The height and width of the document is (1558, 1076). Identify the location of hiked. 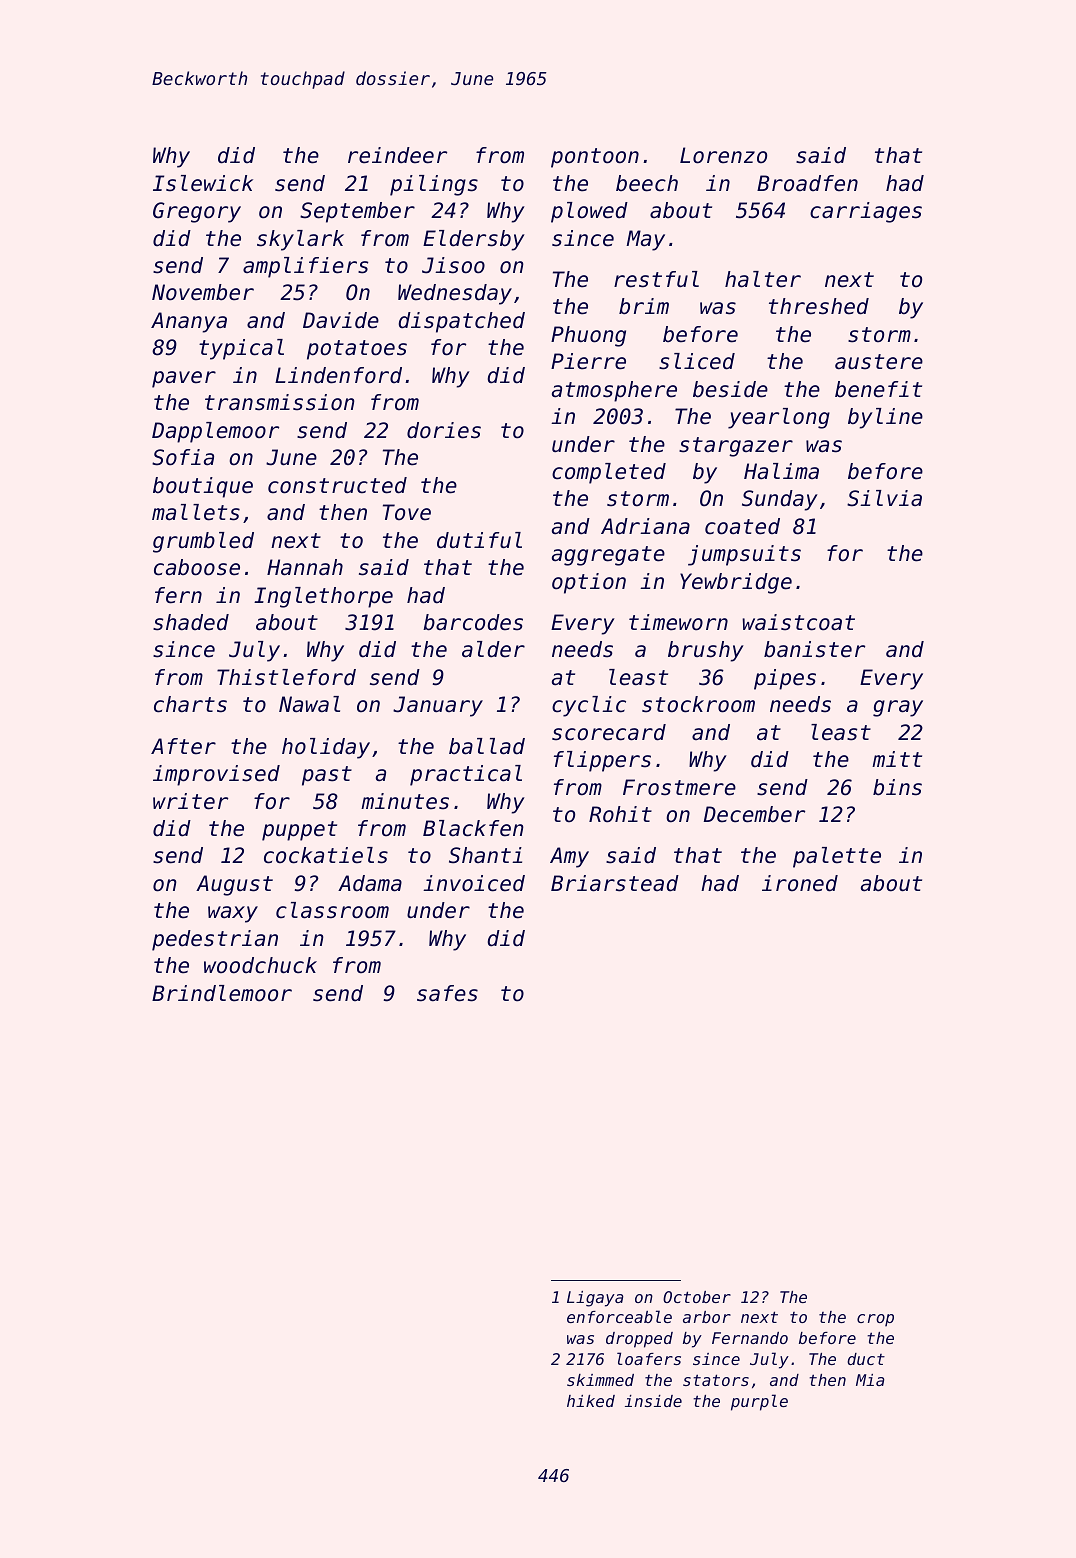
(591, 1401).
